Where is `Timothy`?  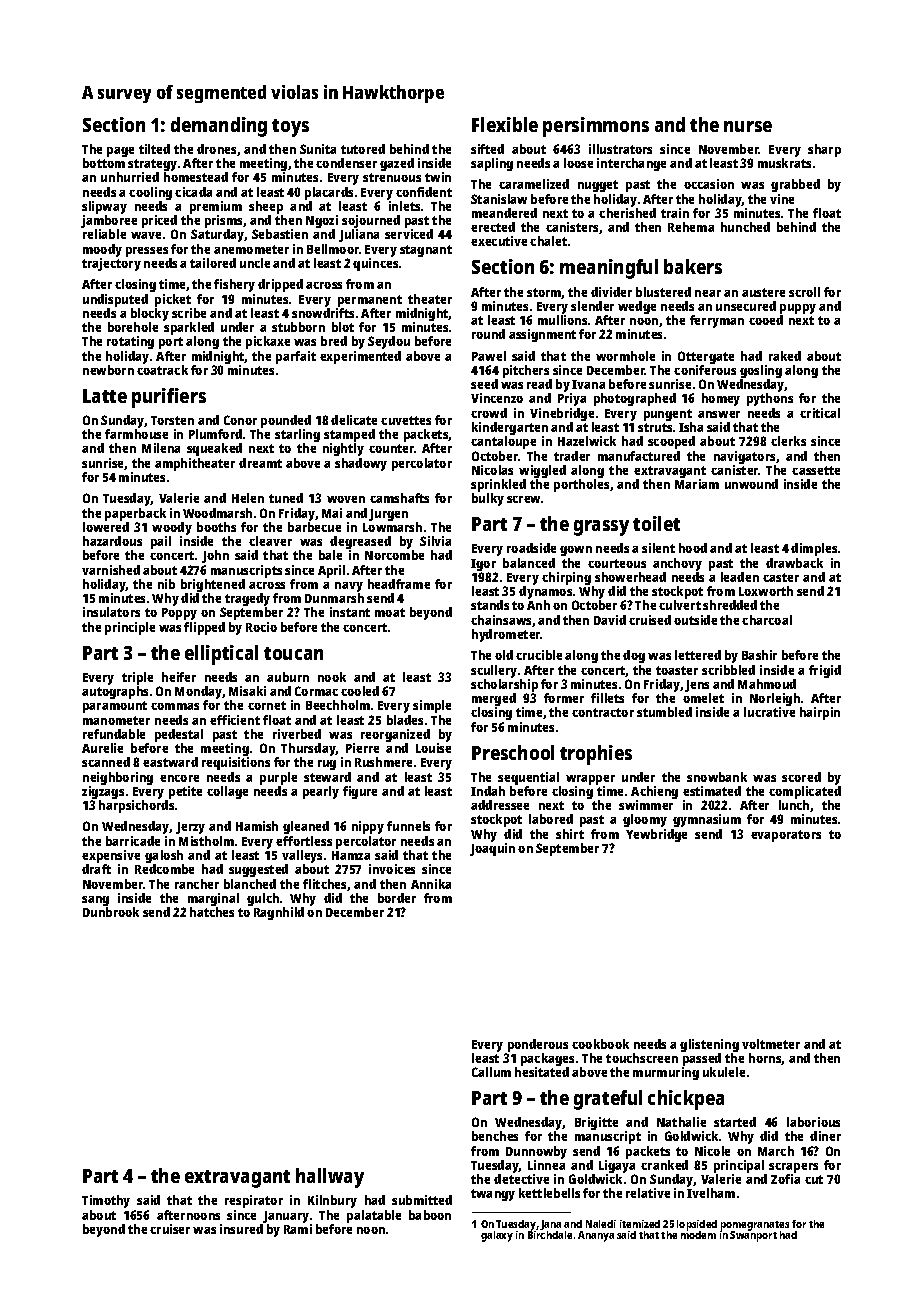
Timothy is located at coordinates (106, 1201).
